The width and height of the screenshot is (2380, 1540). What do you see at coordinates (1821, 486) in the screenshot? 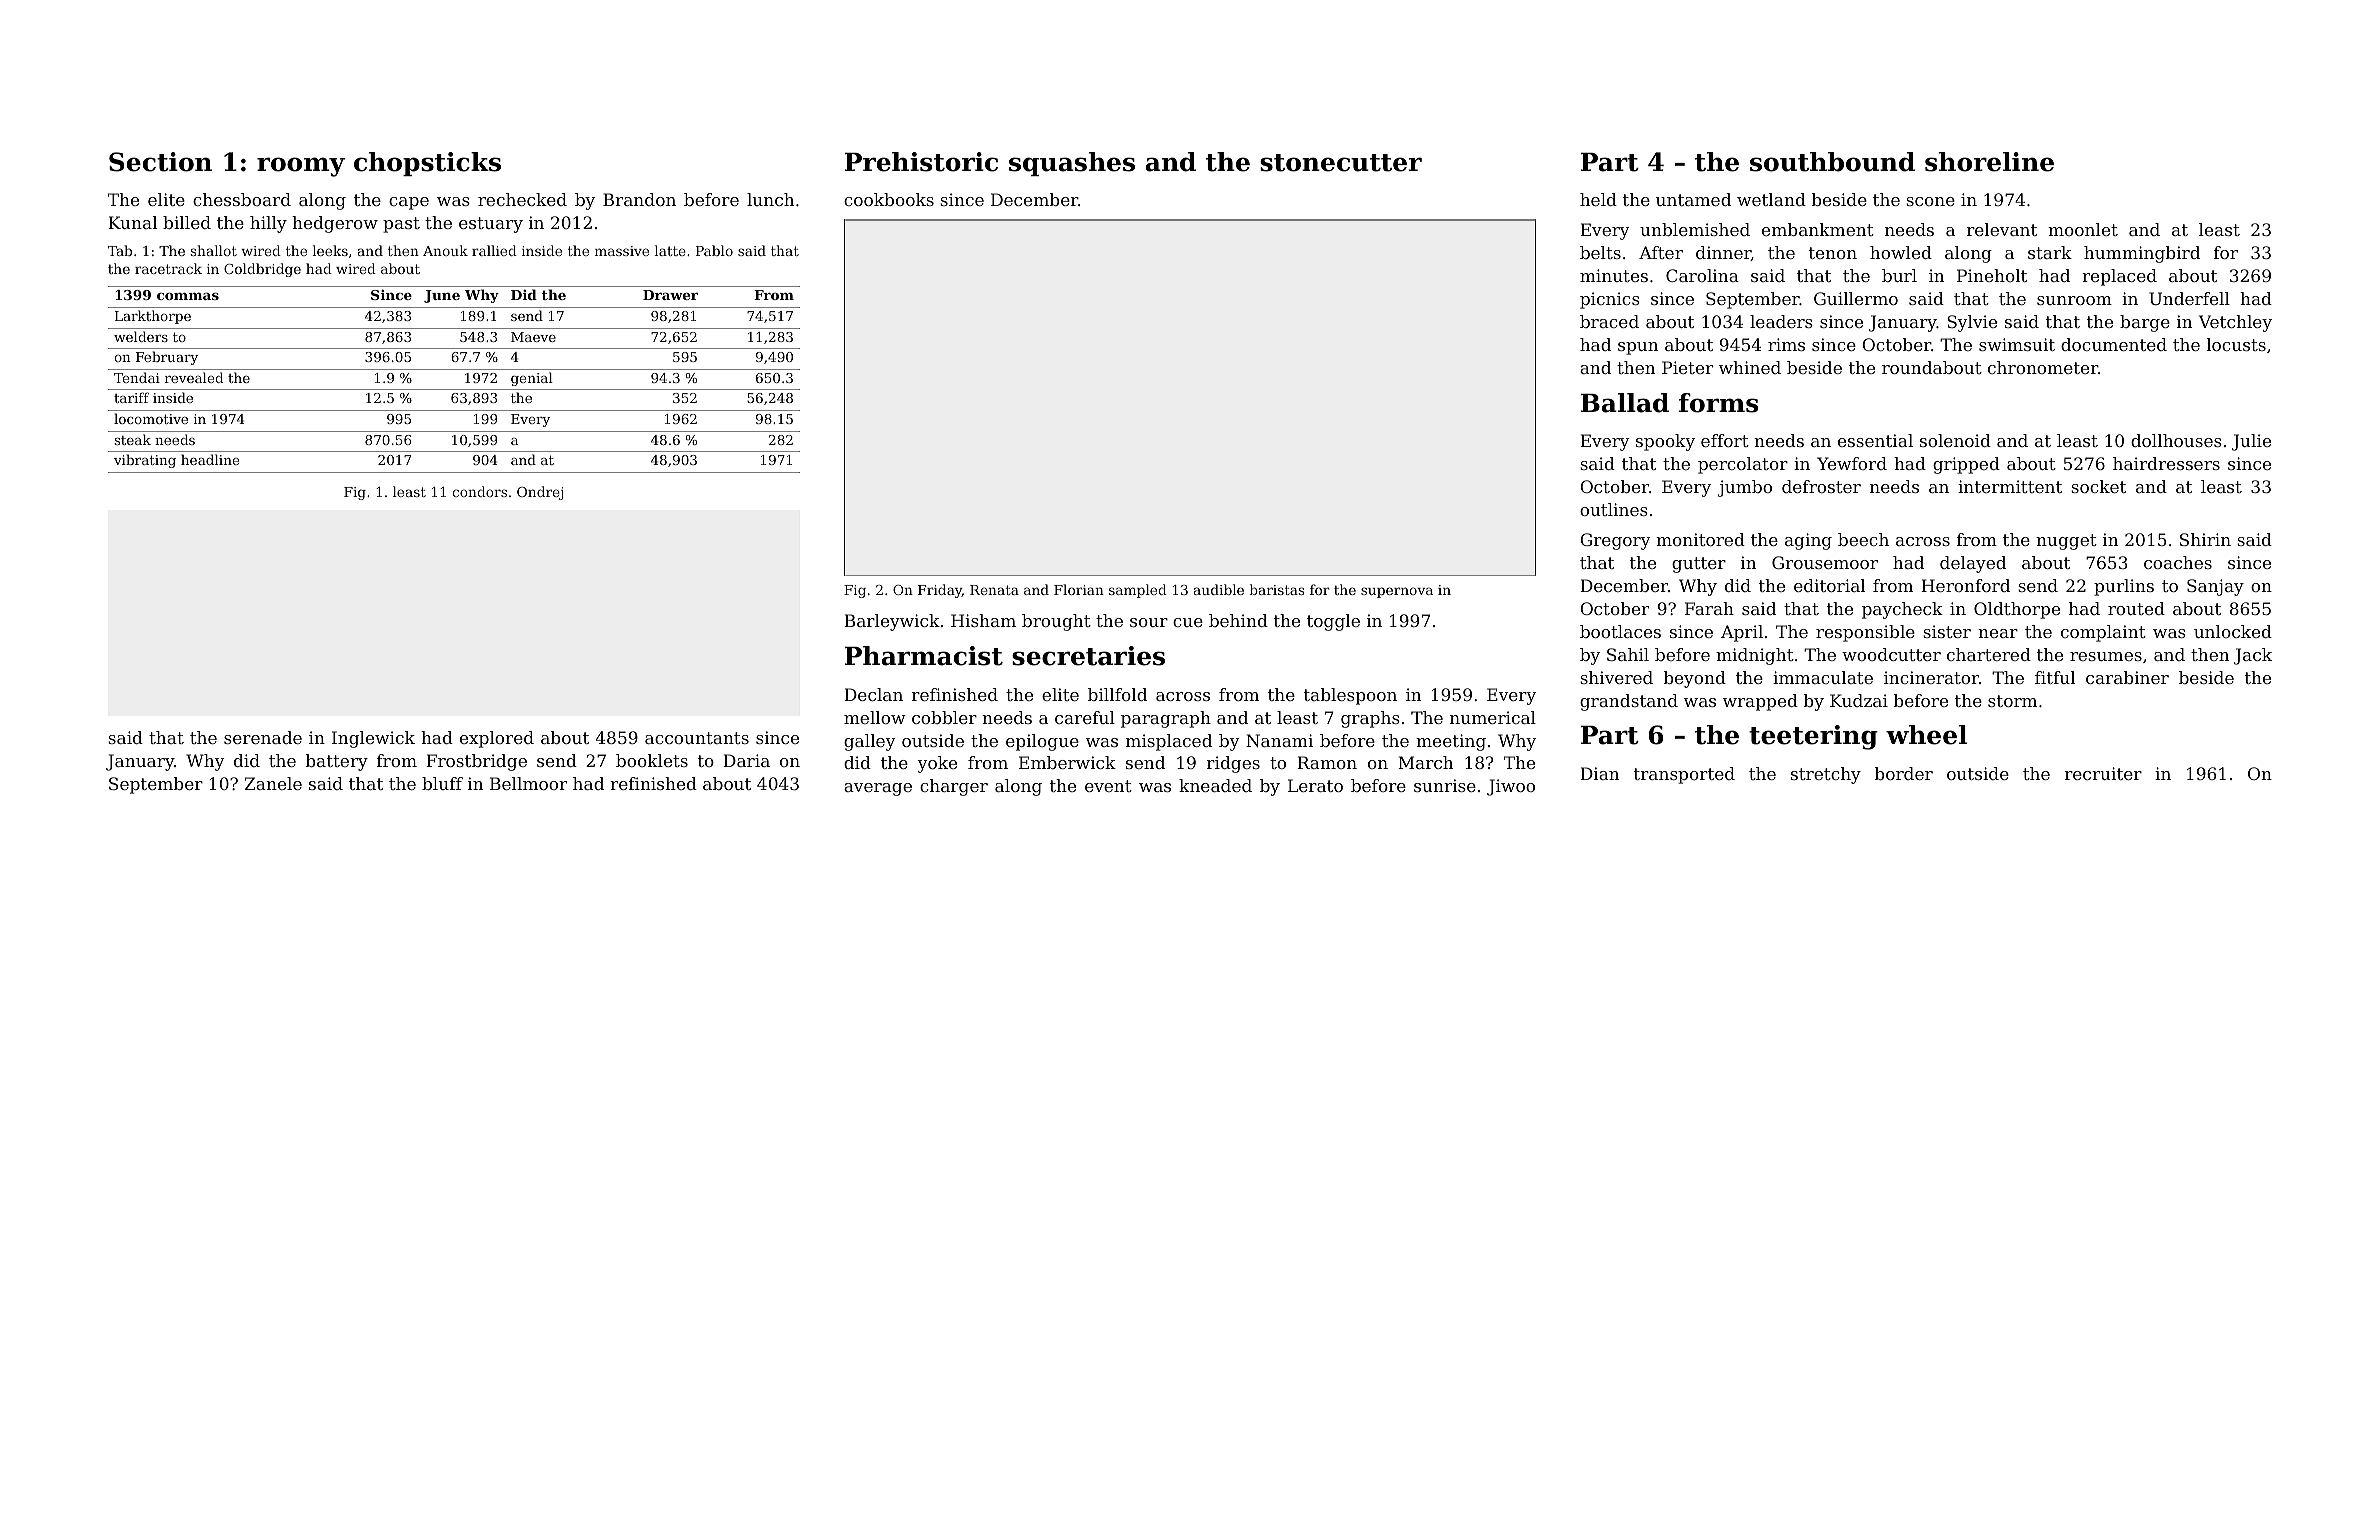
I see `defroster` at bounding box center [1821, 486].
